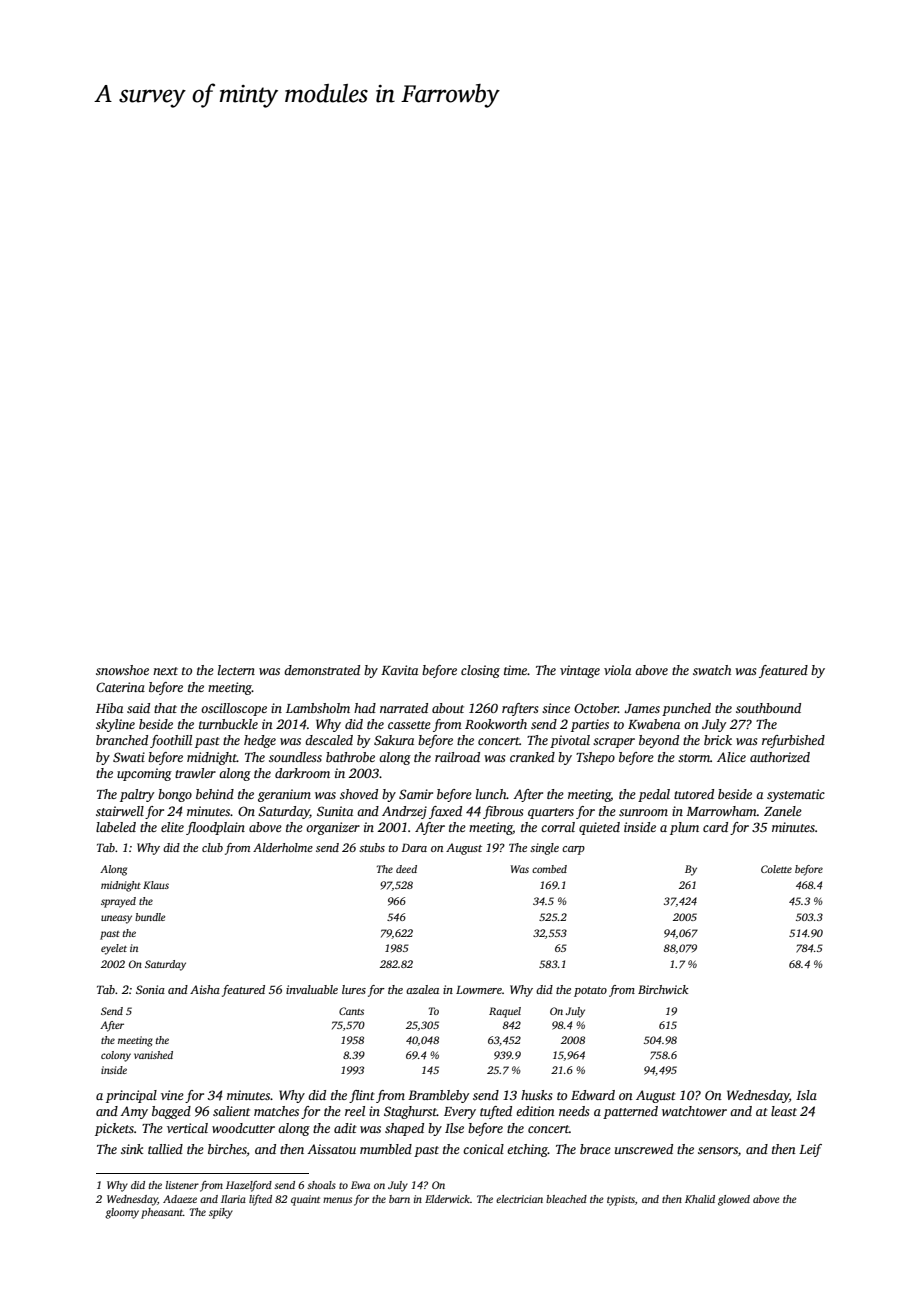 The width and height of the screenshot is (924, 1308). Describe the element at coordinates (734, 1200) in the screenshot. I see `glowed` at that location.
